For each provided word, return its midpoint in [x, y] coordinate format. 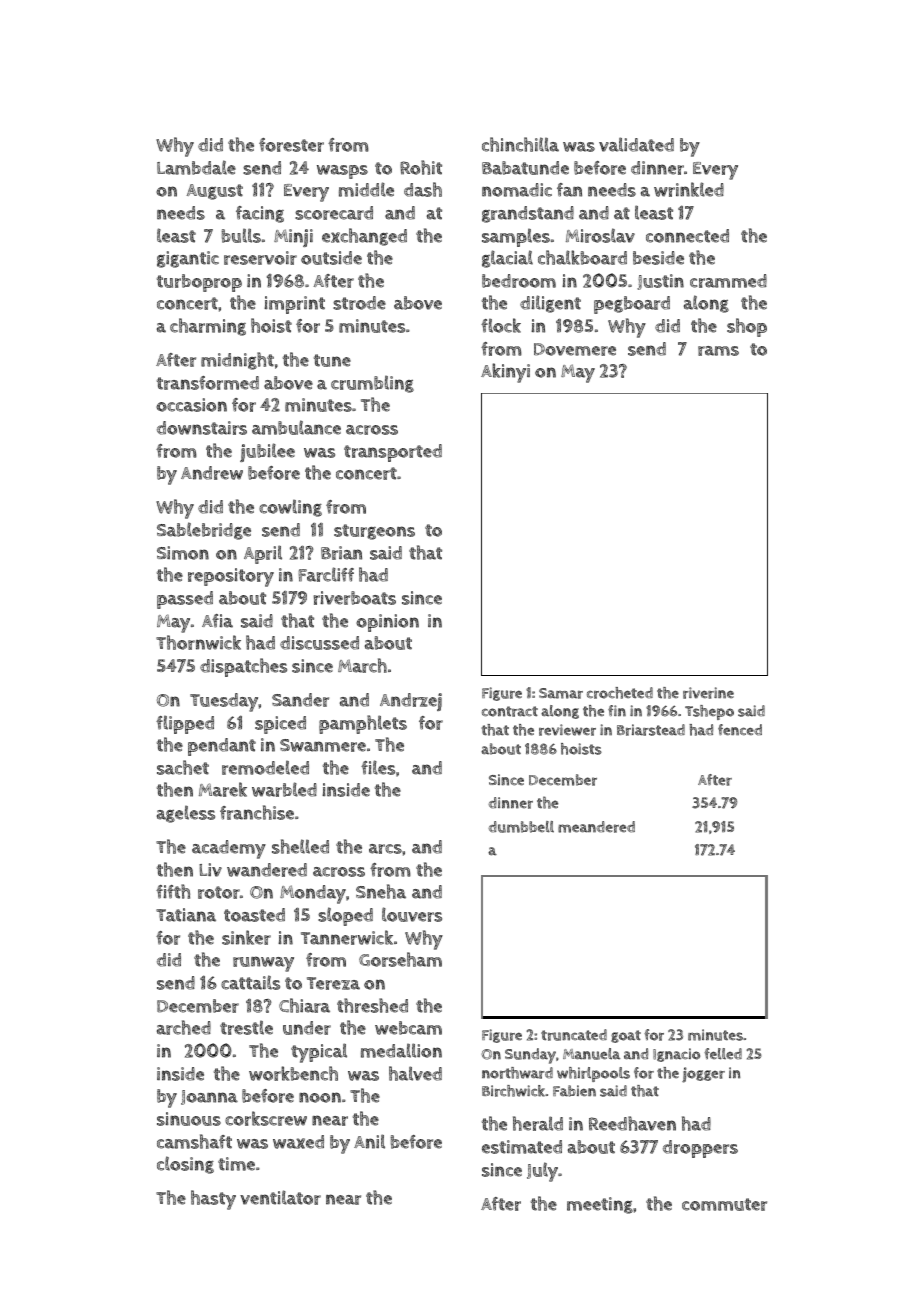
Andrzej [411, 702]
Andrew [212, 473]
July [542, 1172]
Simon [183, 553]
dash [423, 189]
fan [569, 190]
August [215, 192]
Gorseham [400, 959]
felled [723, 1054]
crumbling [372, 384]
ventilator [280, 1197]
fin [617, 710]
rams [718, 351]
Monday [313, 894]
